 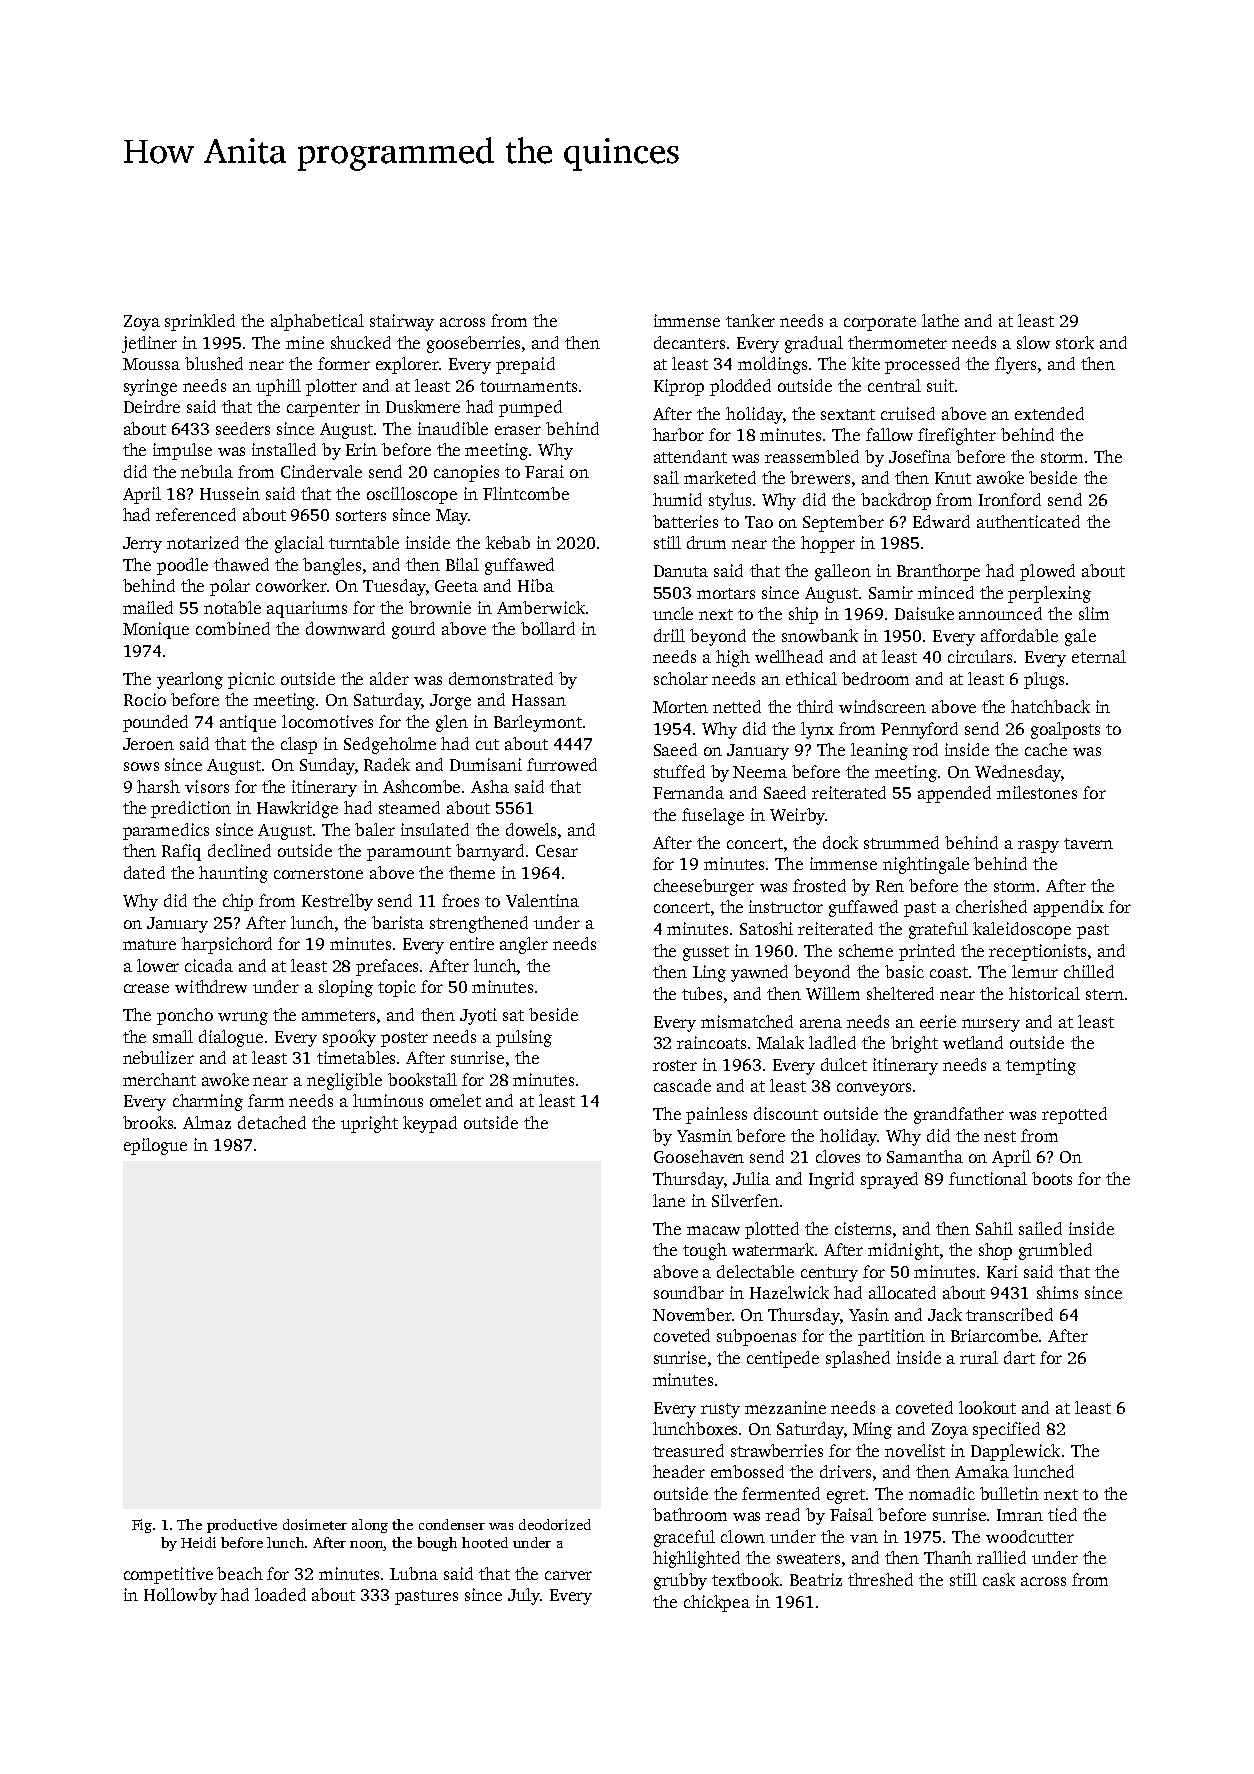 What do you see at coordinates (323, 409) in the image?
I see `carpenter` at bounding box center [323, 409].
